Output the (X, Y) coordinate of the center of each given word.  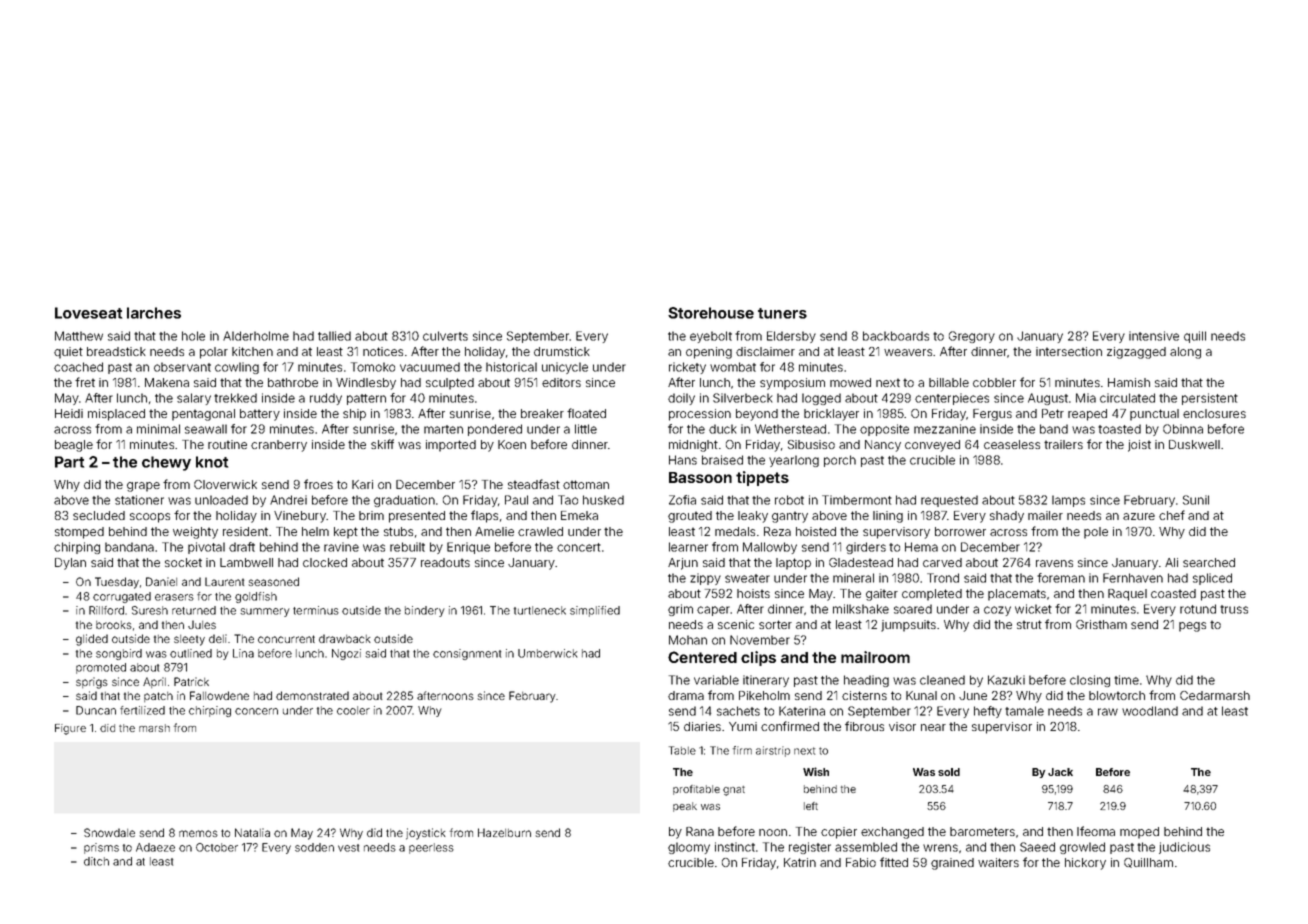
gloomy (689, 848)
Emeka (579, 515)
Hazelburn (504, 832)
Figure (70, 729)
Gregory (972, 337)
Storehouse (711, 313)
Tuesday (117, 583)
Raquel (1127, 595)
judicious (1184, 848)
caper (713, 611)
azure (1139, 516)
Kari (362, 484)
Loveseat (88, 313)
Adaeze (155, 847)
